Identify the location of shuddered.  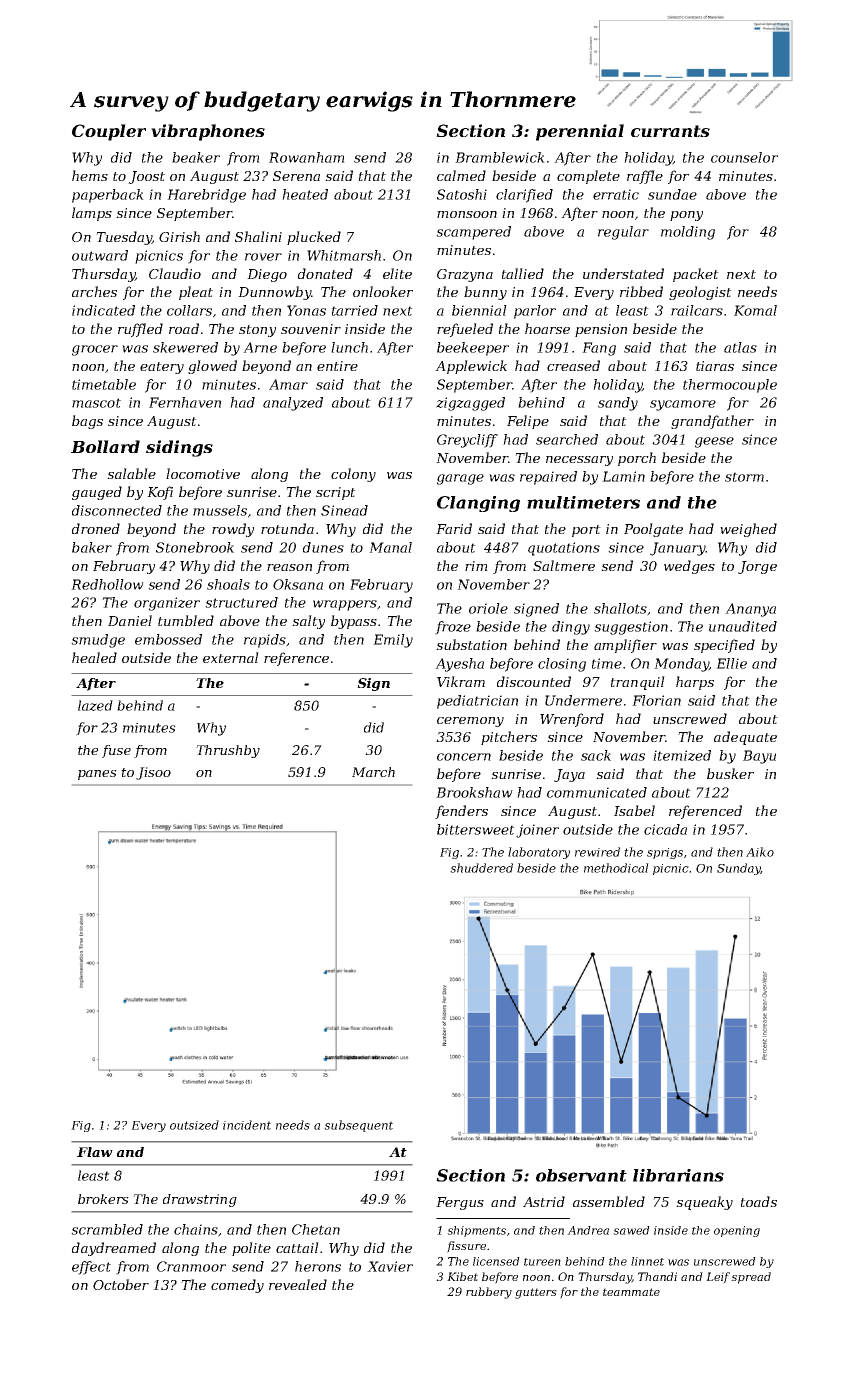
(481, 868).
